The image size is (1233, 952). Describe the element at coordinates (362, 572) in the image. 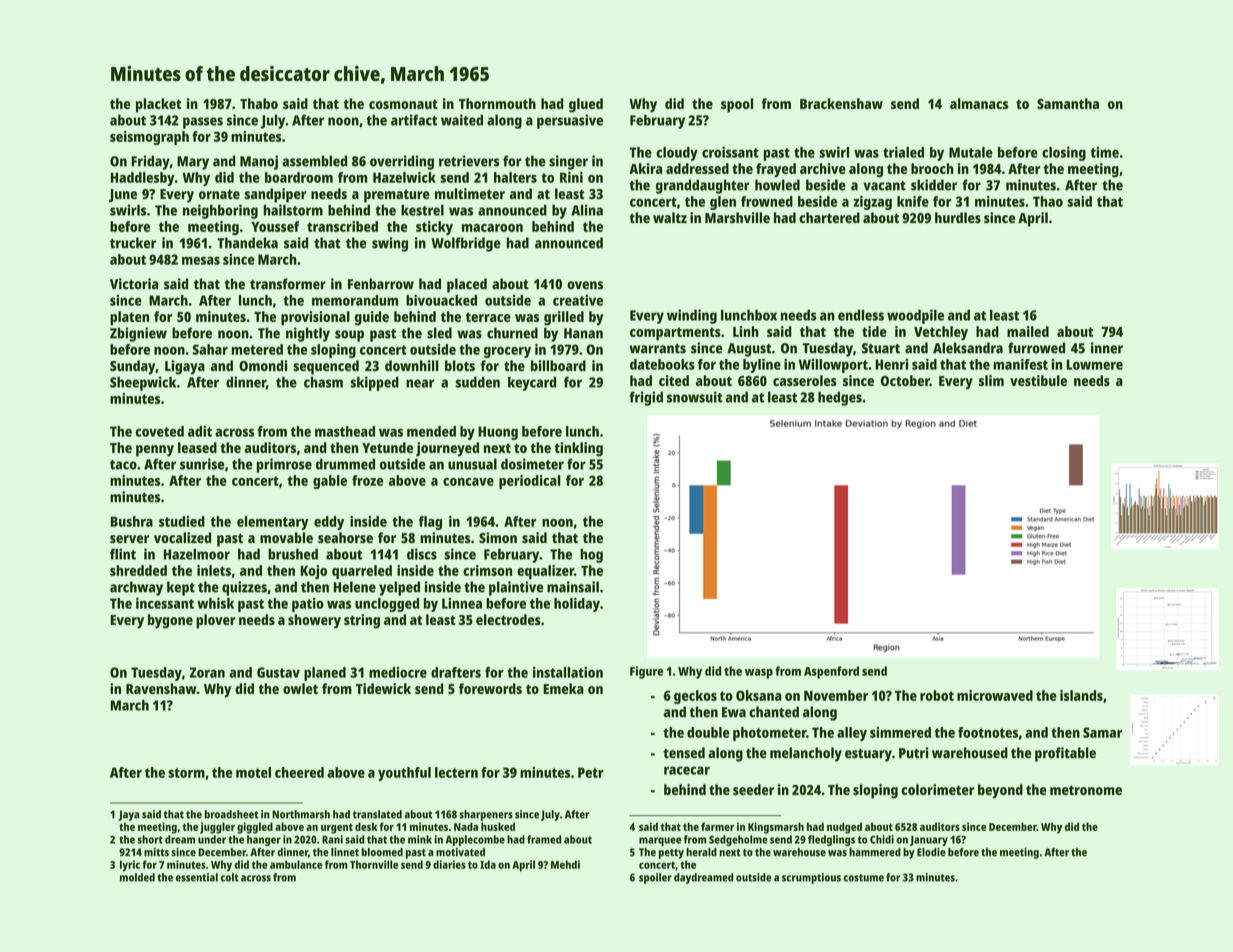

I see `quarreled` at that location.
